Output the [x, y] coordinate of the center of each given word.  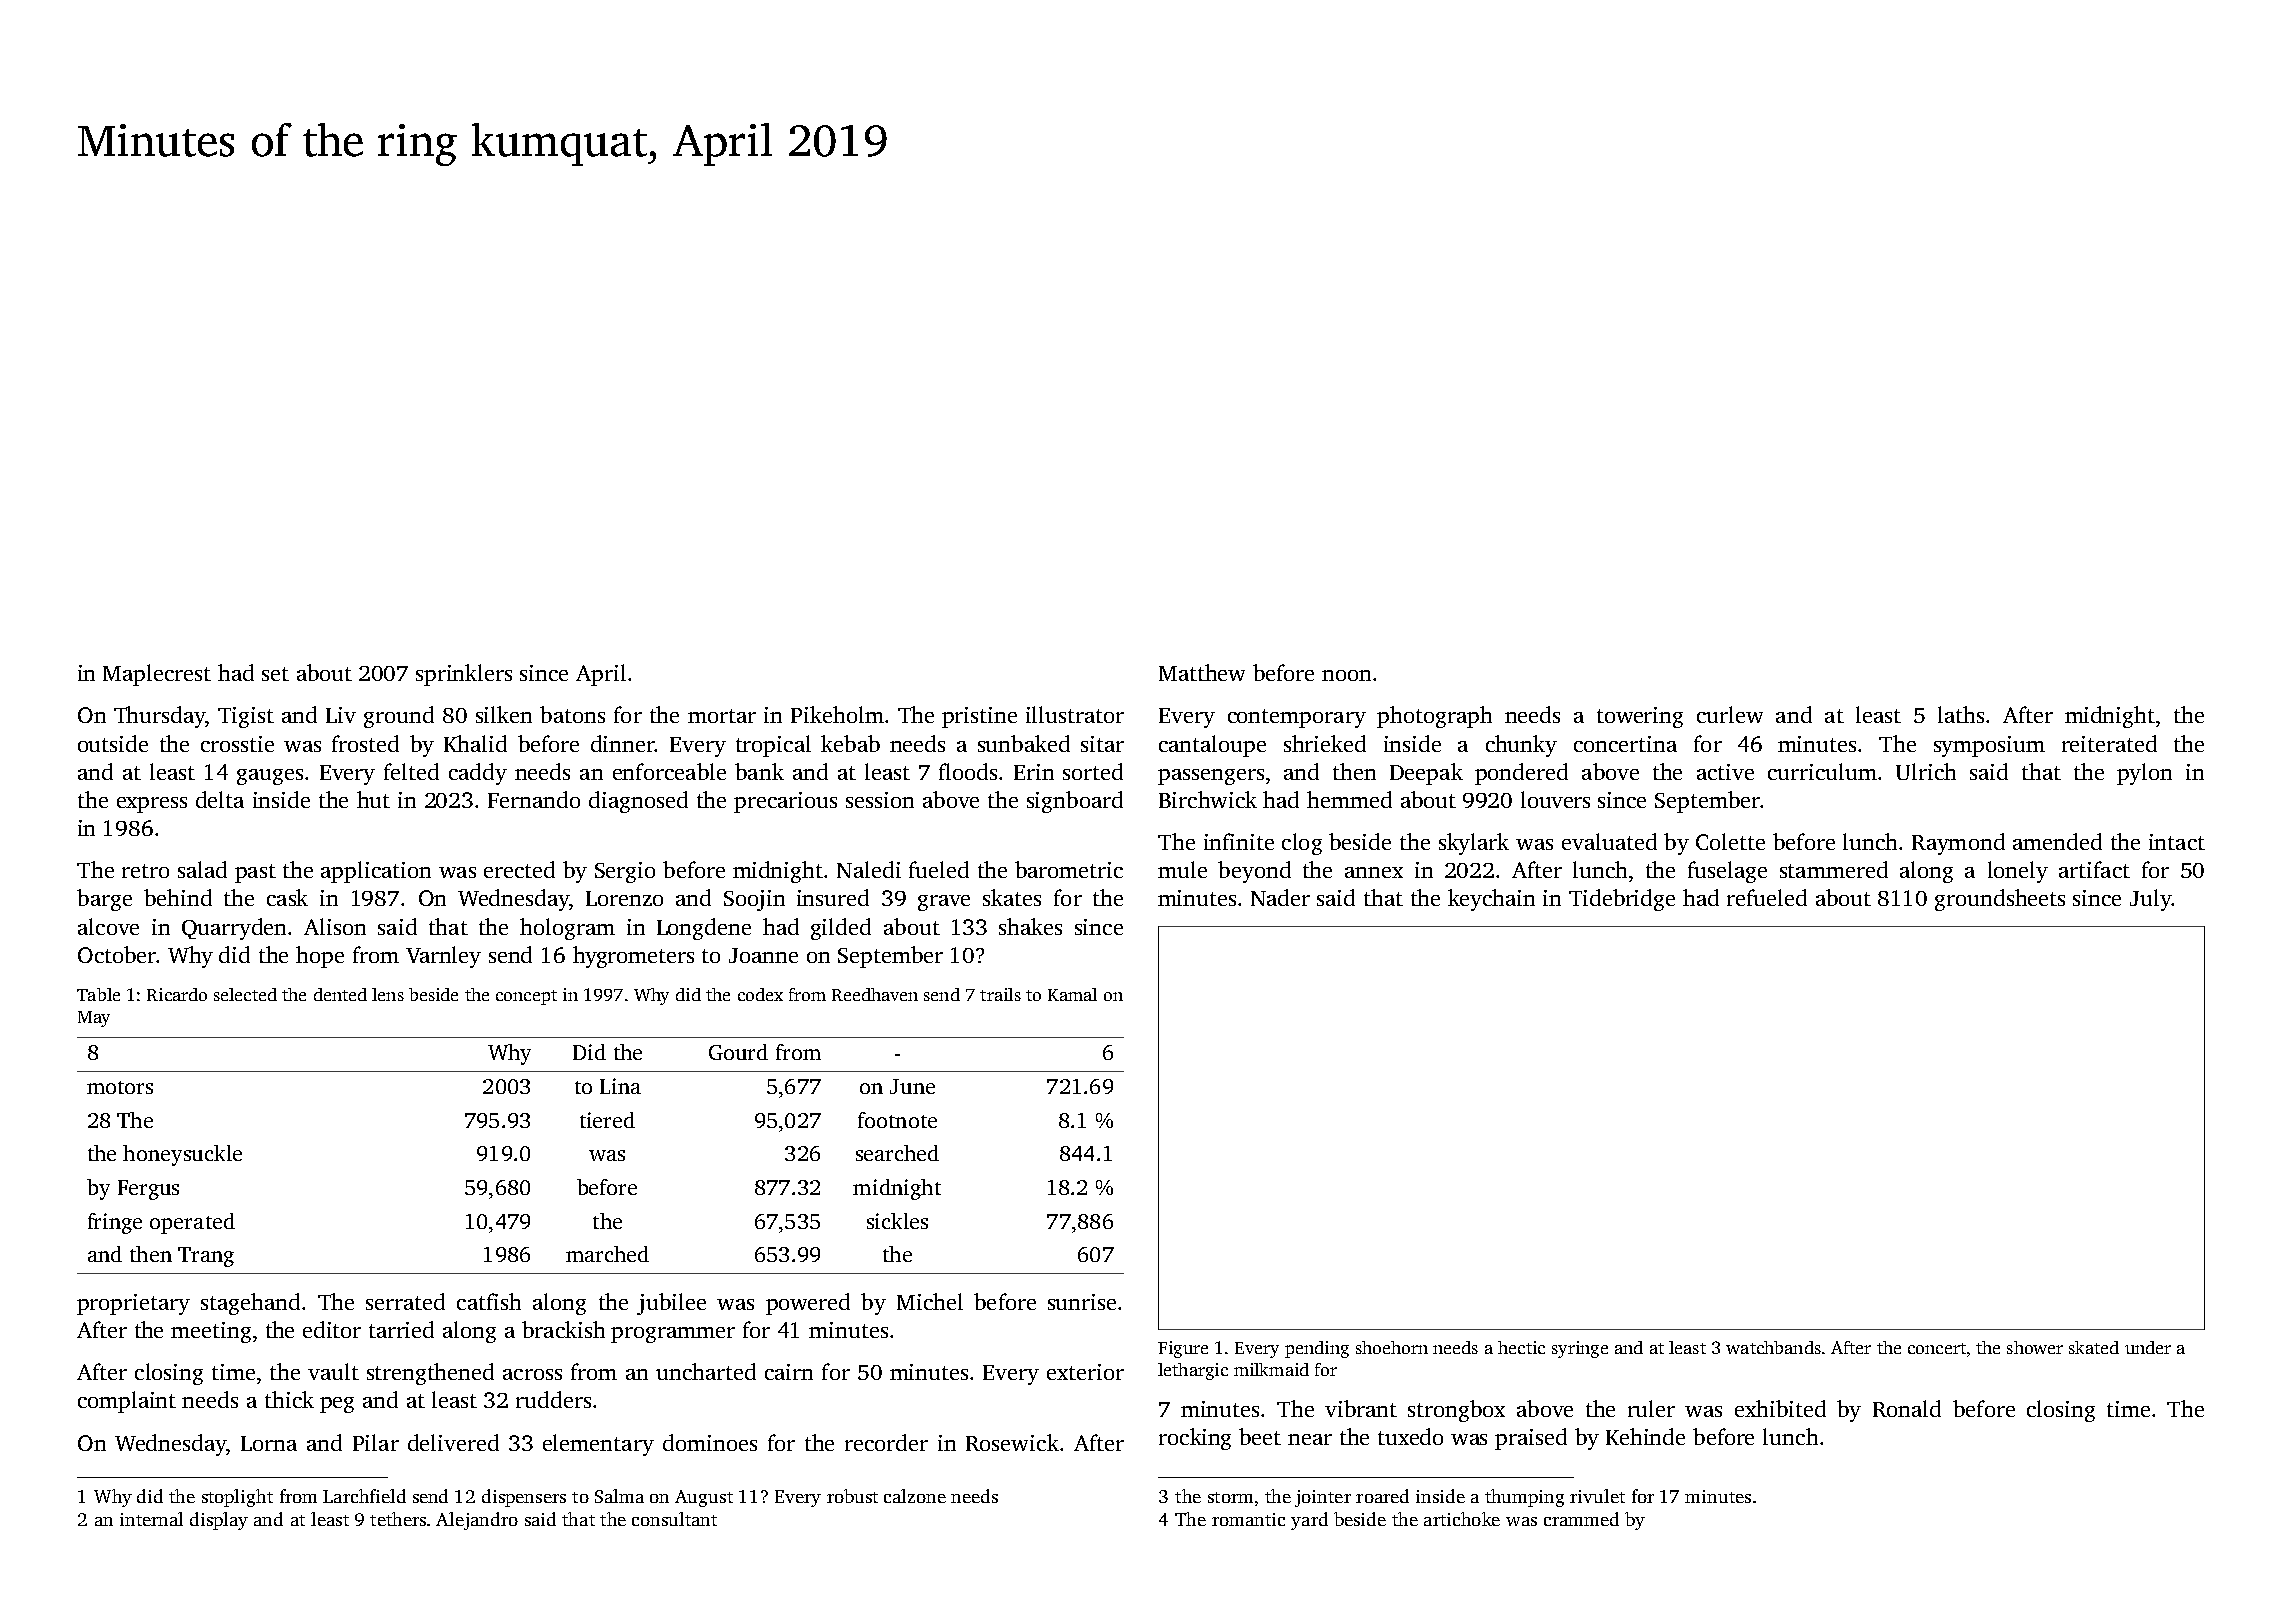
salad [202, 869]
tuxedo [1410, 1436]
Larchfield [364, 1496]
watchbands [1773, 1347]
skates [1012, 897]
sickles [897, 1221]
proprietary [133, 1304]
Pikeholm [837, 714]
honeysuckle [182, 1155]
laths [1961, 714]
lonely [2018, 872]
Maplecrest [157, 675]
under [2148, 1347]
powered [808, 1304]
